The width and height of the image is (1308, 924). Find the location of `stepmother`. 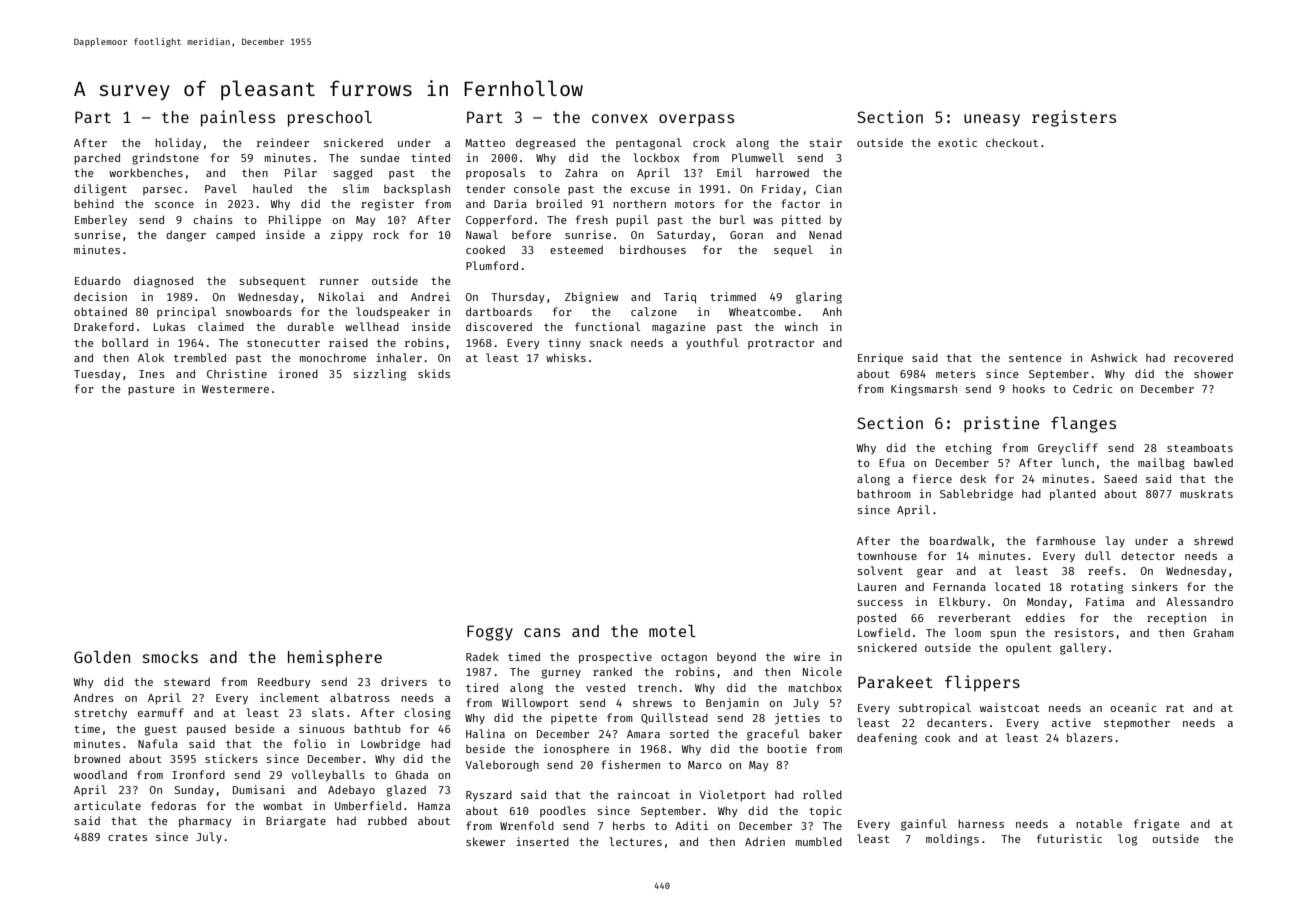

stepmother is located at coordinates (1137, 724).
